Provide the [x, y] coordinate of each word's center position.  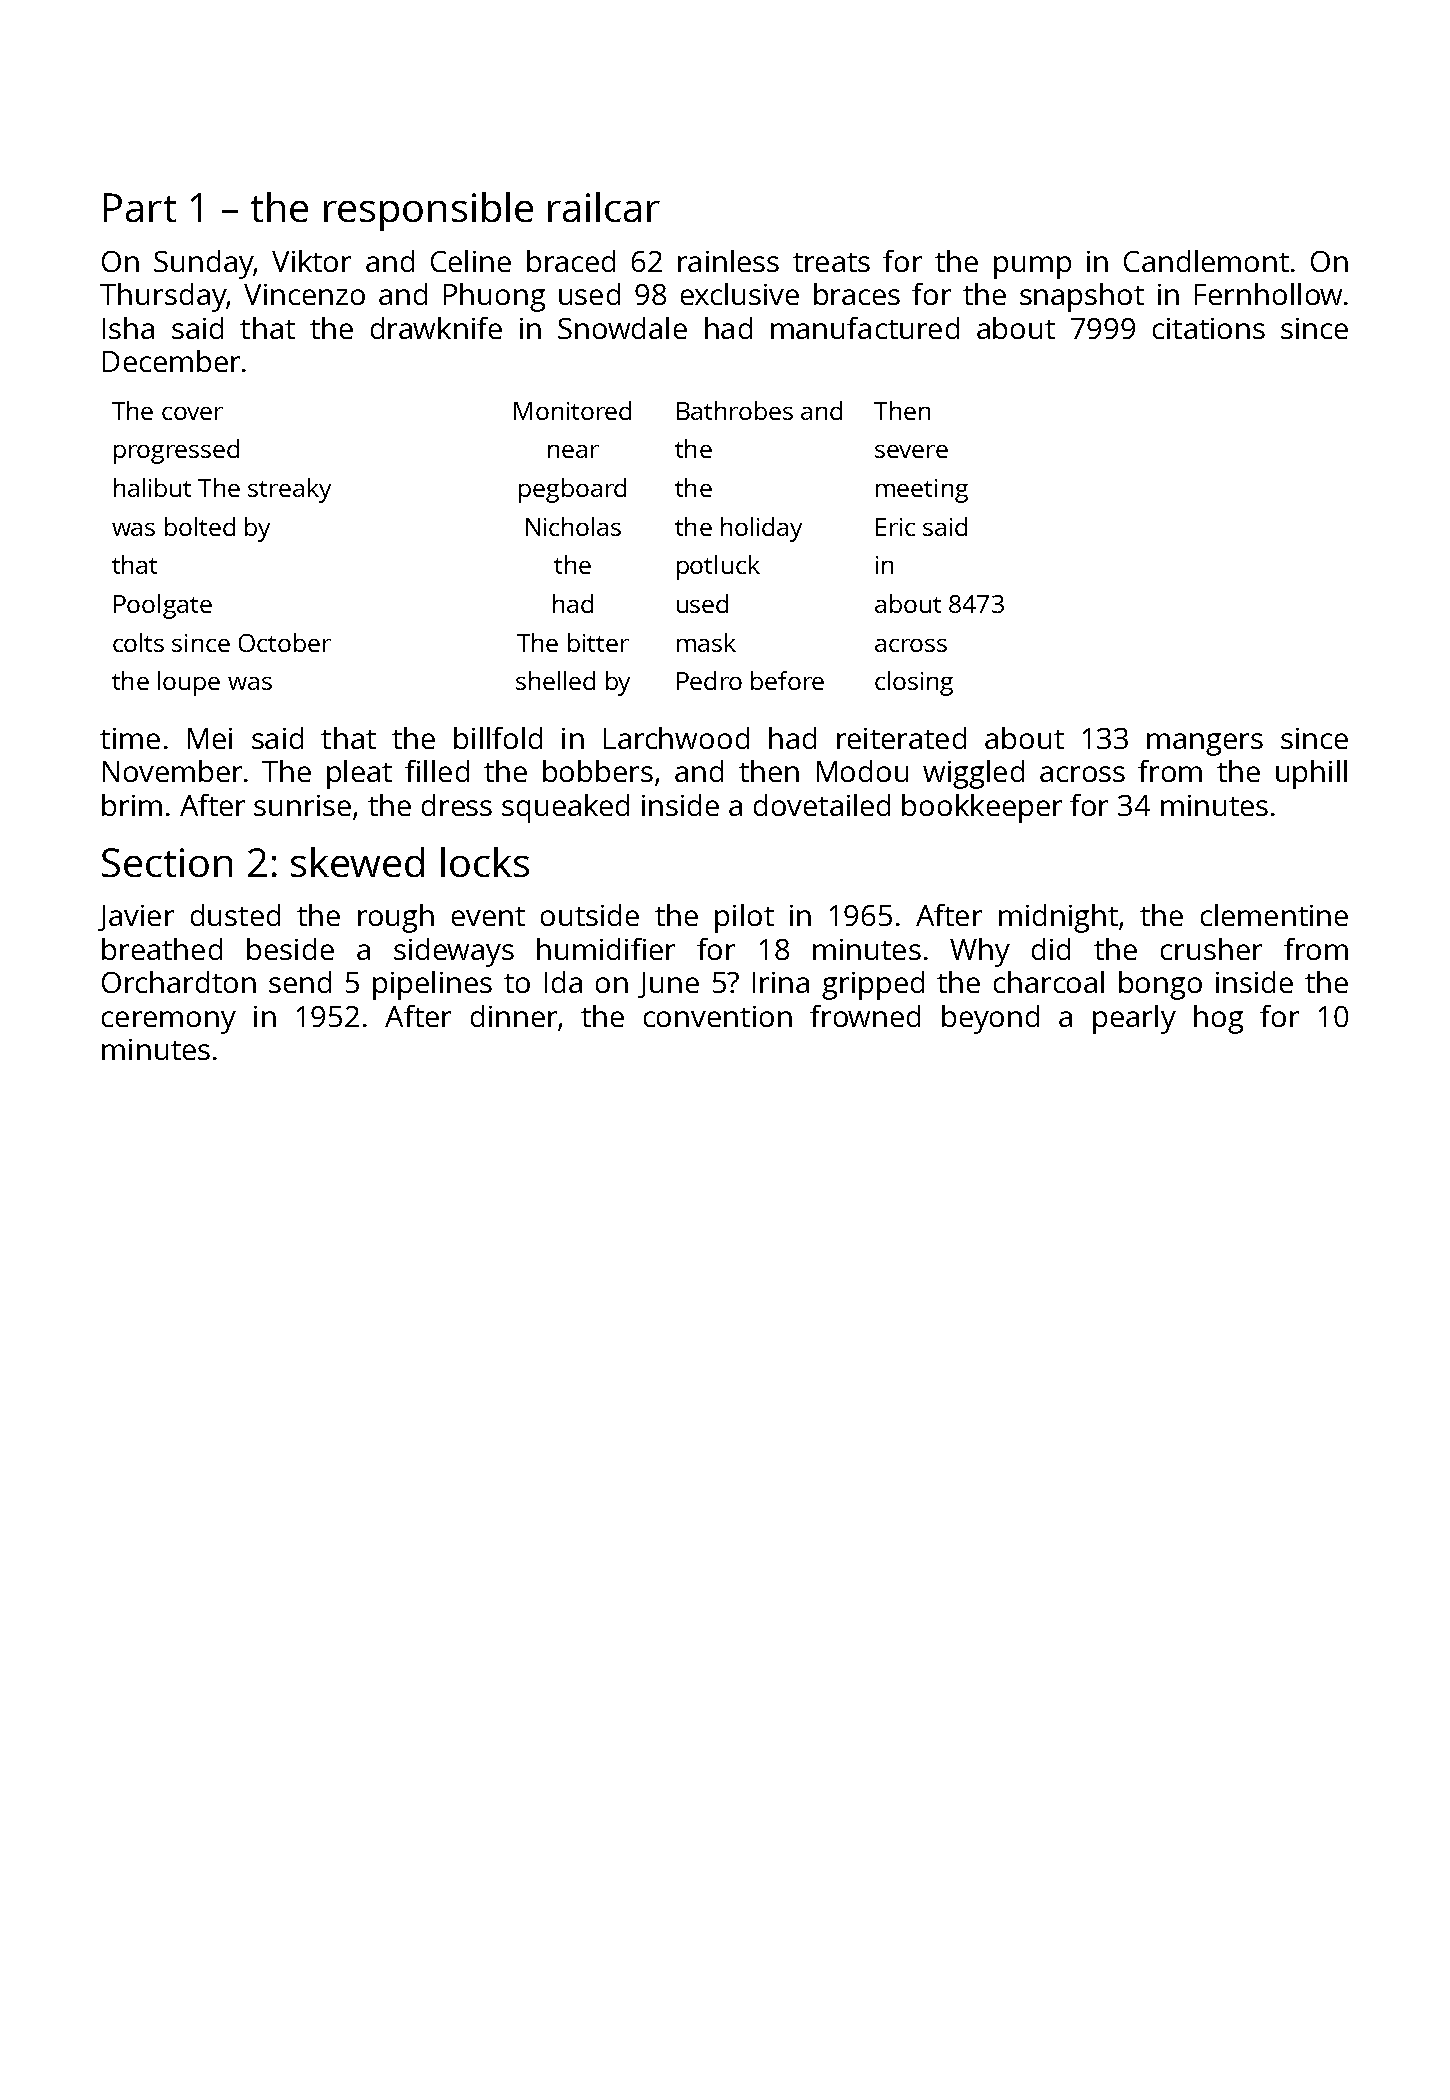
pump [1032, 267]
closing [914, 683]
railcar [604, 207]
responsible [428, 211]
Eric [895, 527]
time [130, 738]
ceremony [169, 1022]
